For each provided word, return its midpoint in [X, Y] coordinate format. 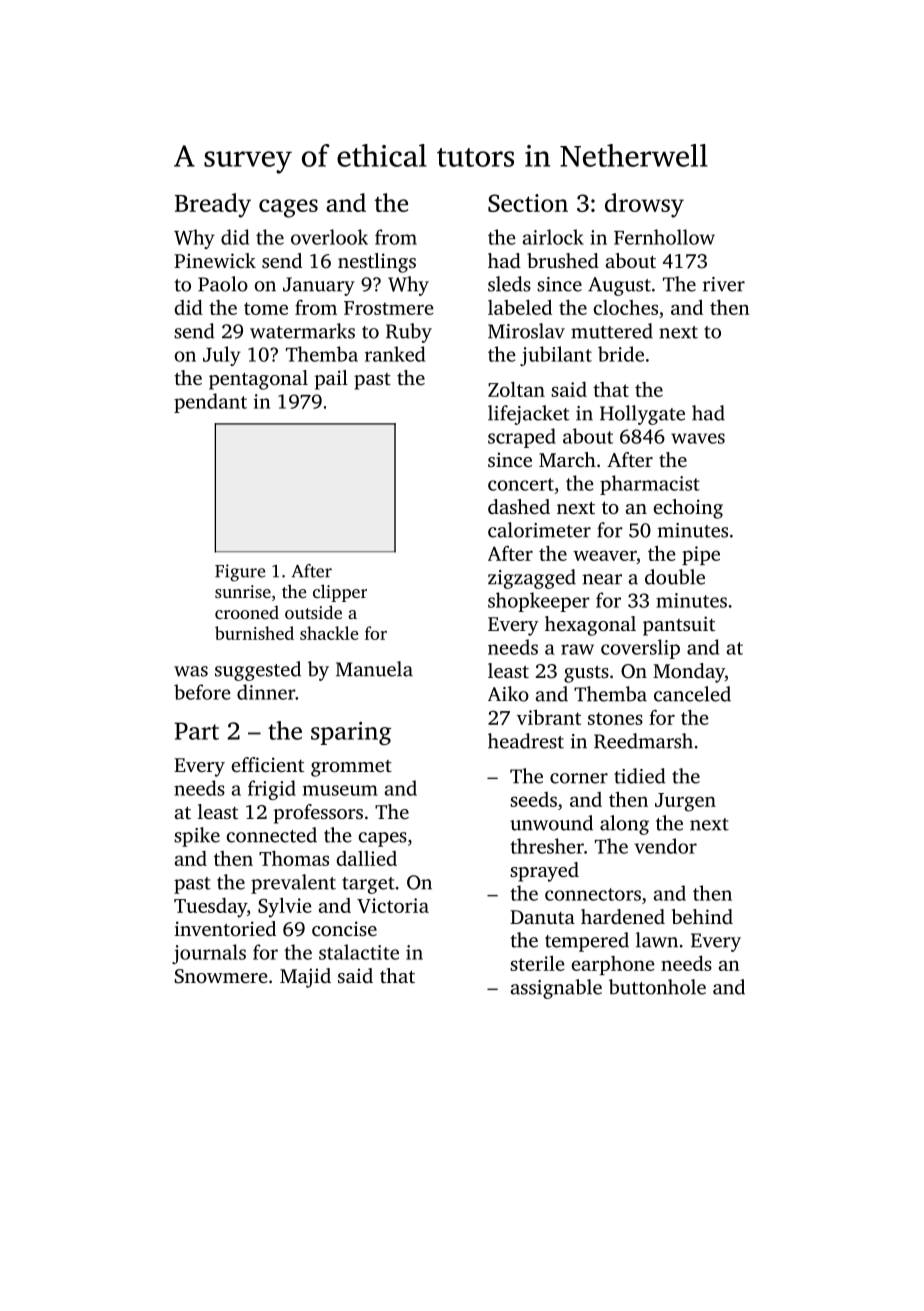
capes [382, 839]
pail [331, 380]
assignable [556, 989]
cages [288, 208]
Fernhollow [664, 237]
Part [196, 731]
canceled [692, 694]
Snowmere [221, 976]
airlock [553, 237]
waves [698, 438]
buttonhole [657, 987]
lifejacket [528, 415]
